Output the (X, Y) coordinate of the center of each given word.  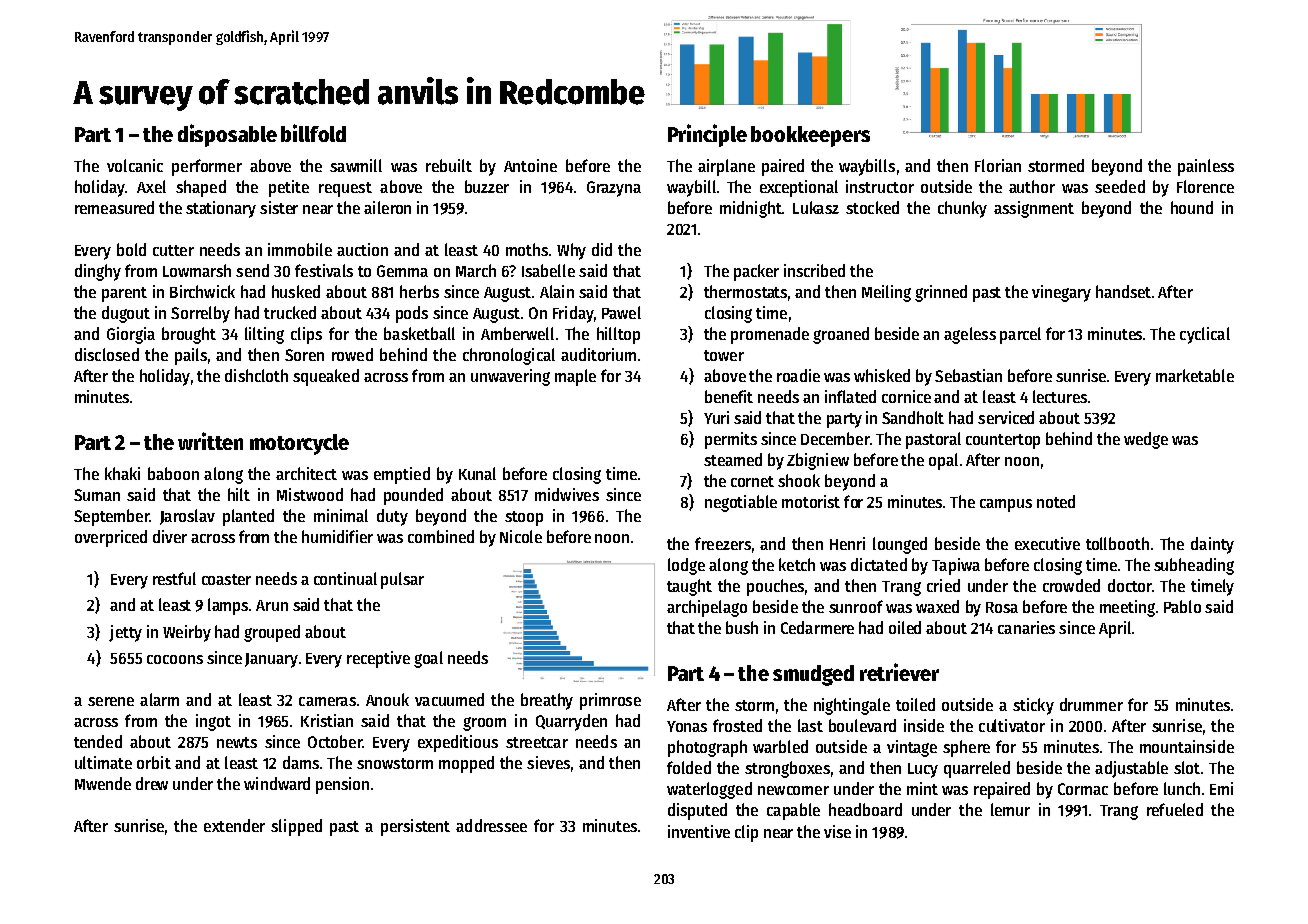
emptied (402, 475)
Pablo (1182, 606)
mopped (466, 764)
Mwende (103, 783)
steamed (733, 459)
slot (1187, 767)
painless (1206, 167)
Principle (707, 135)
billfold (313, 133)
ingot (213, 722)
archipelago (707, 608)
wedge (1146, 440)
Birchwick (202, 291)
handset (1123, 291)
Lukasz (816, 207)
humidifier (337, 536)
